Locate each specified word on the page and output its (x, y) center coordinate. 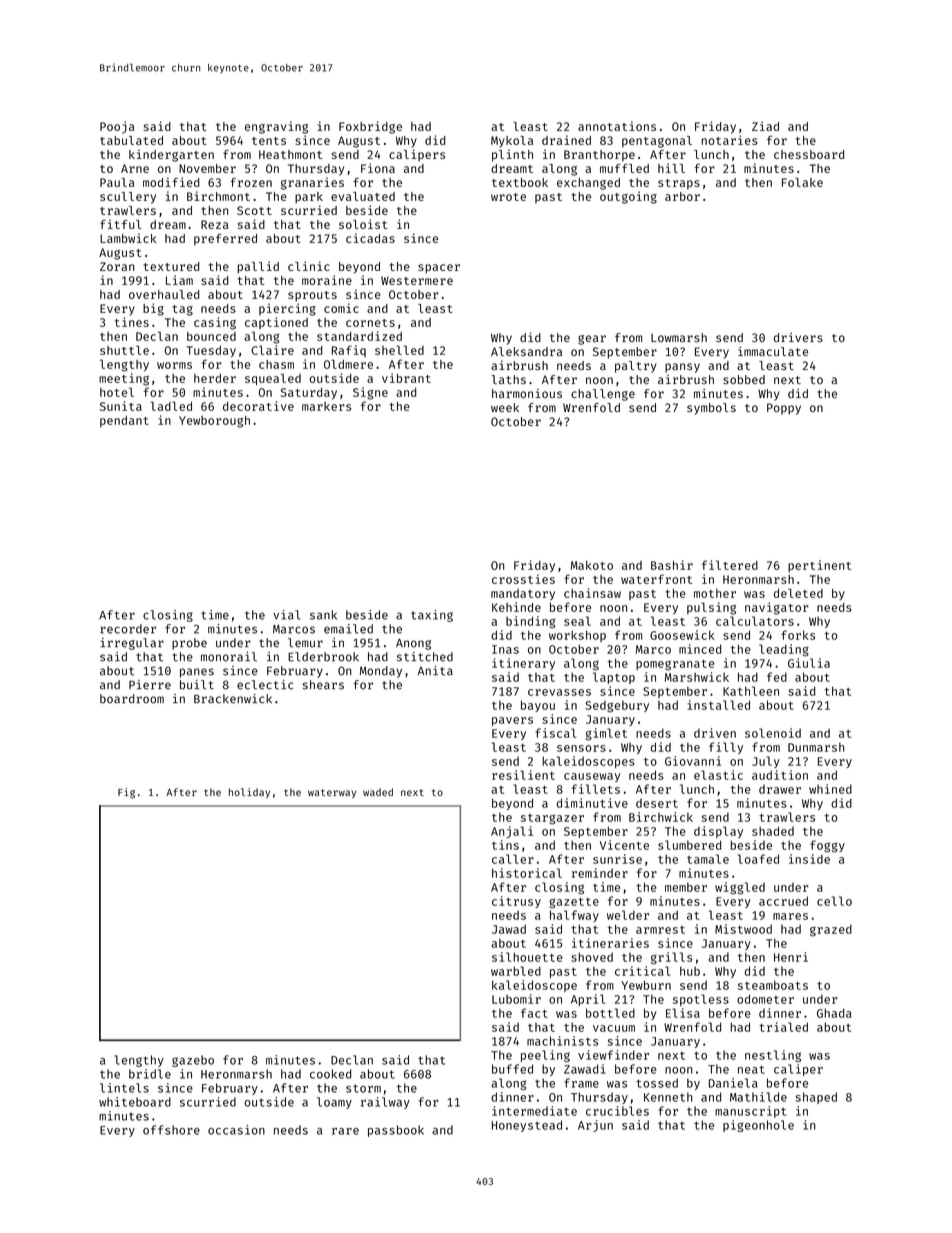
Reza (215, 224)
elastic (718, 775)
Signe (370, 393)
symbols (711, 409)
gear (592, 340)
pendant (124, 421)
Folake (802, 182)
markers (326, 406)
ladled (171, 406)
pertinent (819, 566)
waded (378, 792)
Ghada (834, 1013)
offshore (171, 1130)
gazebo (193, 1061)
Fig (126, 793)
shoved (592, 957)
